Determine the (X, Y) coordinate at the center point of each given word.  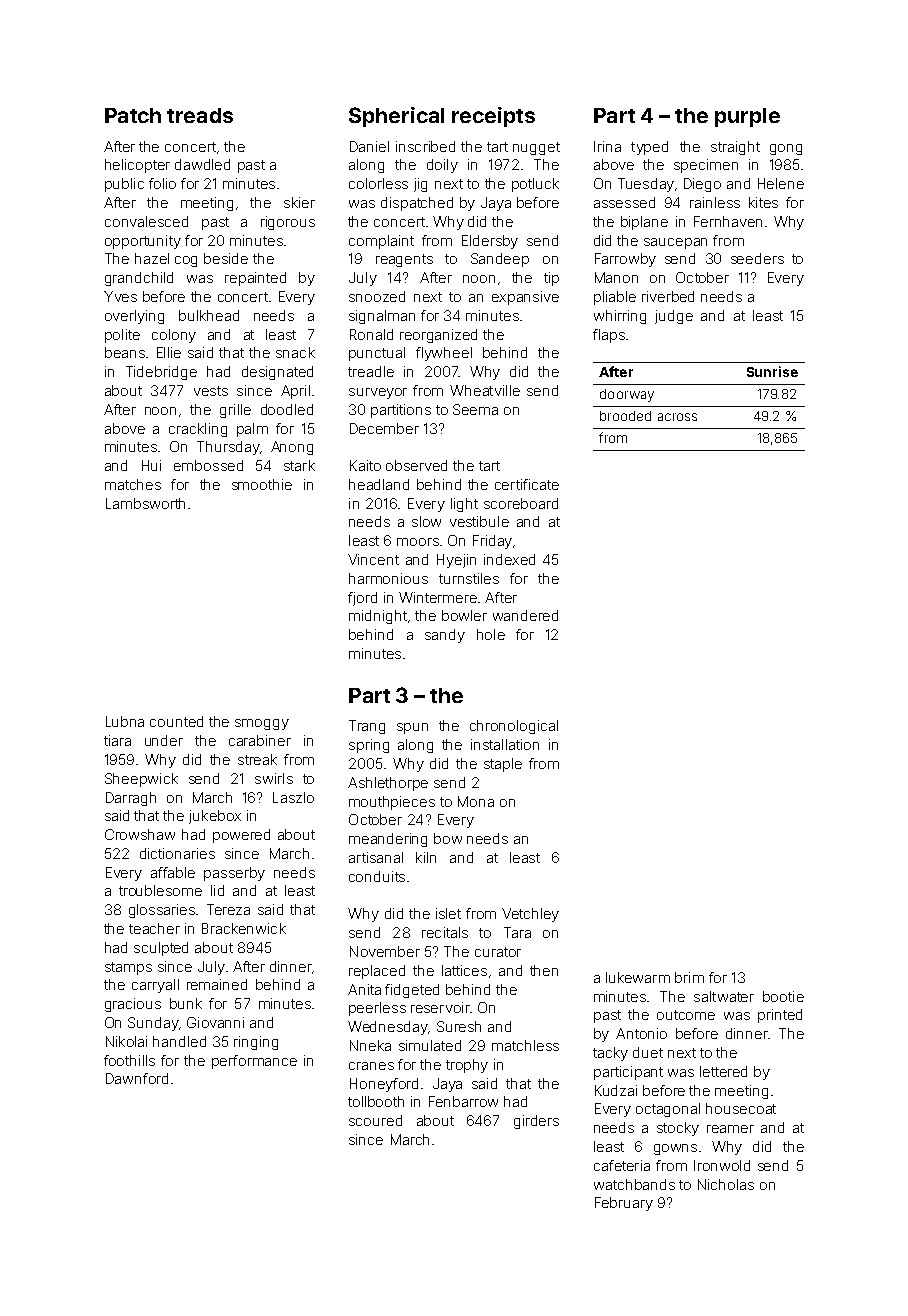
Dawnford (137, 1078)
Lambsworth (145, 503)
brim (689, 977)
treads (200, 115)
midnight (378, 617)
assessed (624, 202)
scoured (375, 1120)
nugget (536, 148)
